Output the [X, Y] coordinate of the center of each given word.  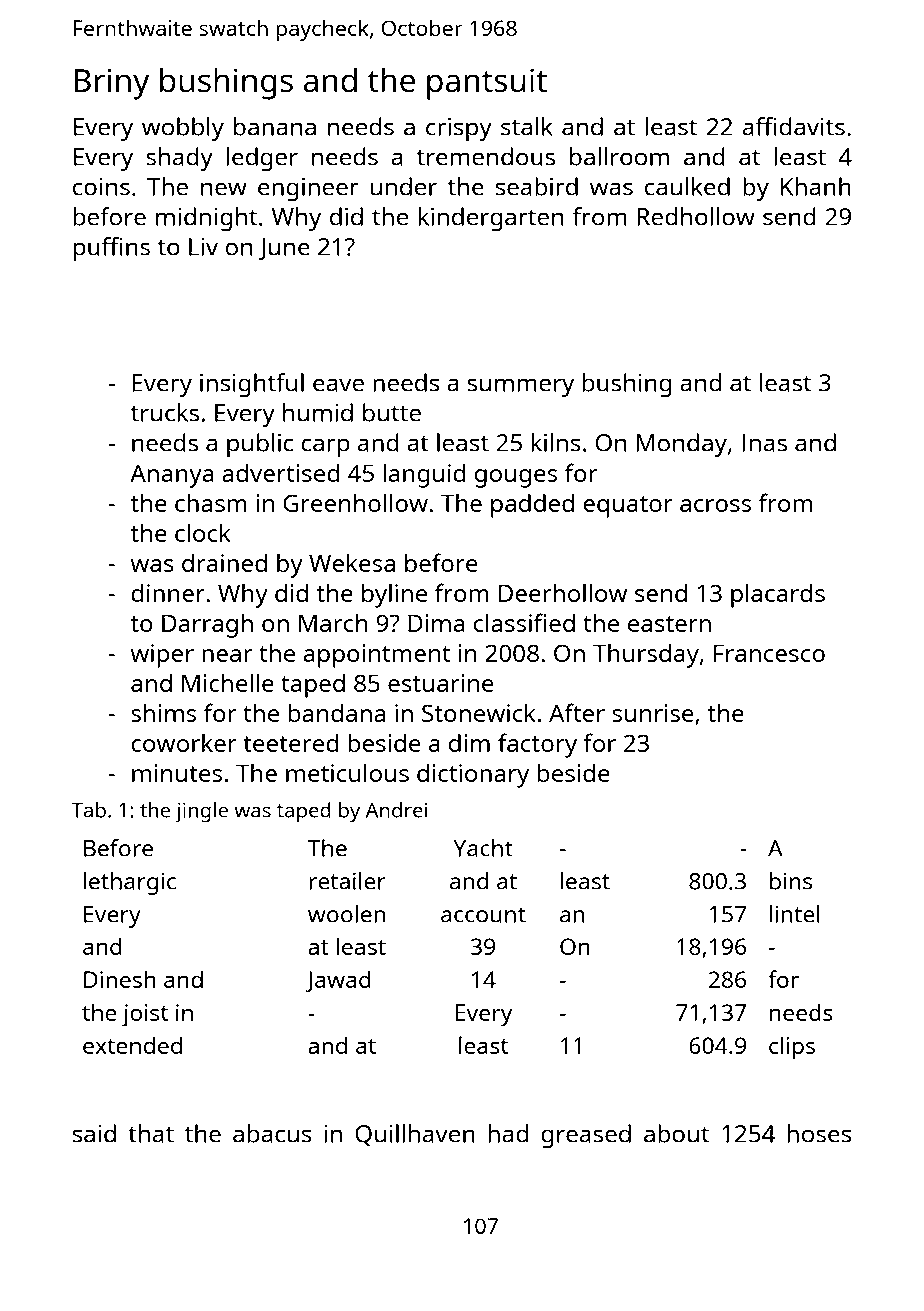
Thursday [646, 656]
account [483, 915]
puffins [111, 249]
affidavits [794, 126]
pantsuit [487, 84]
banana [275, 126]
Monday [682, 445]
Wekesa [352, 562]
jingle [201, 812]
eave [338, 385]
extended [132, 1045]
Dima [436, 623]
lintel [795, 914]
